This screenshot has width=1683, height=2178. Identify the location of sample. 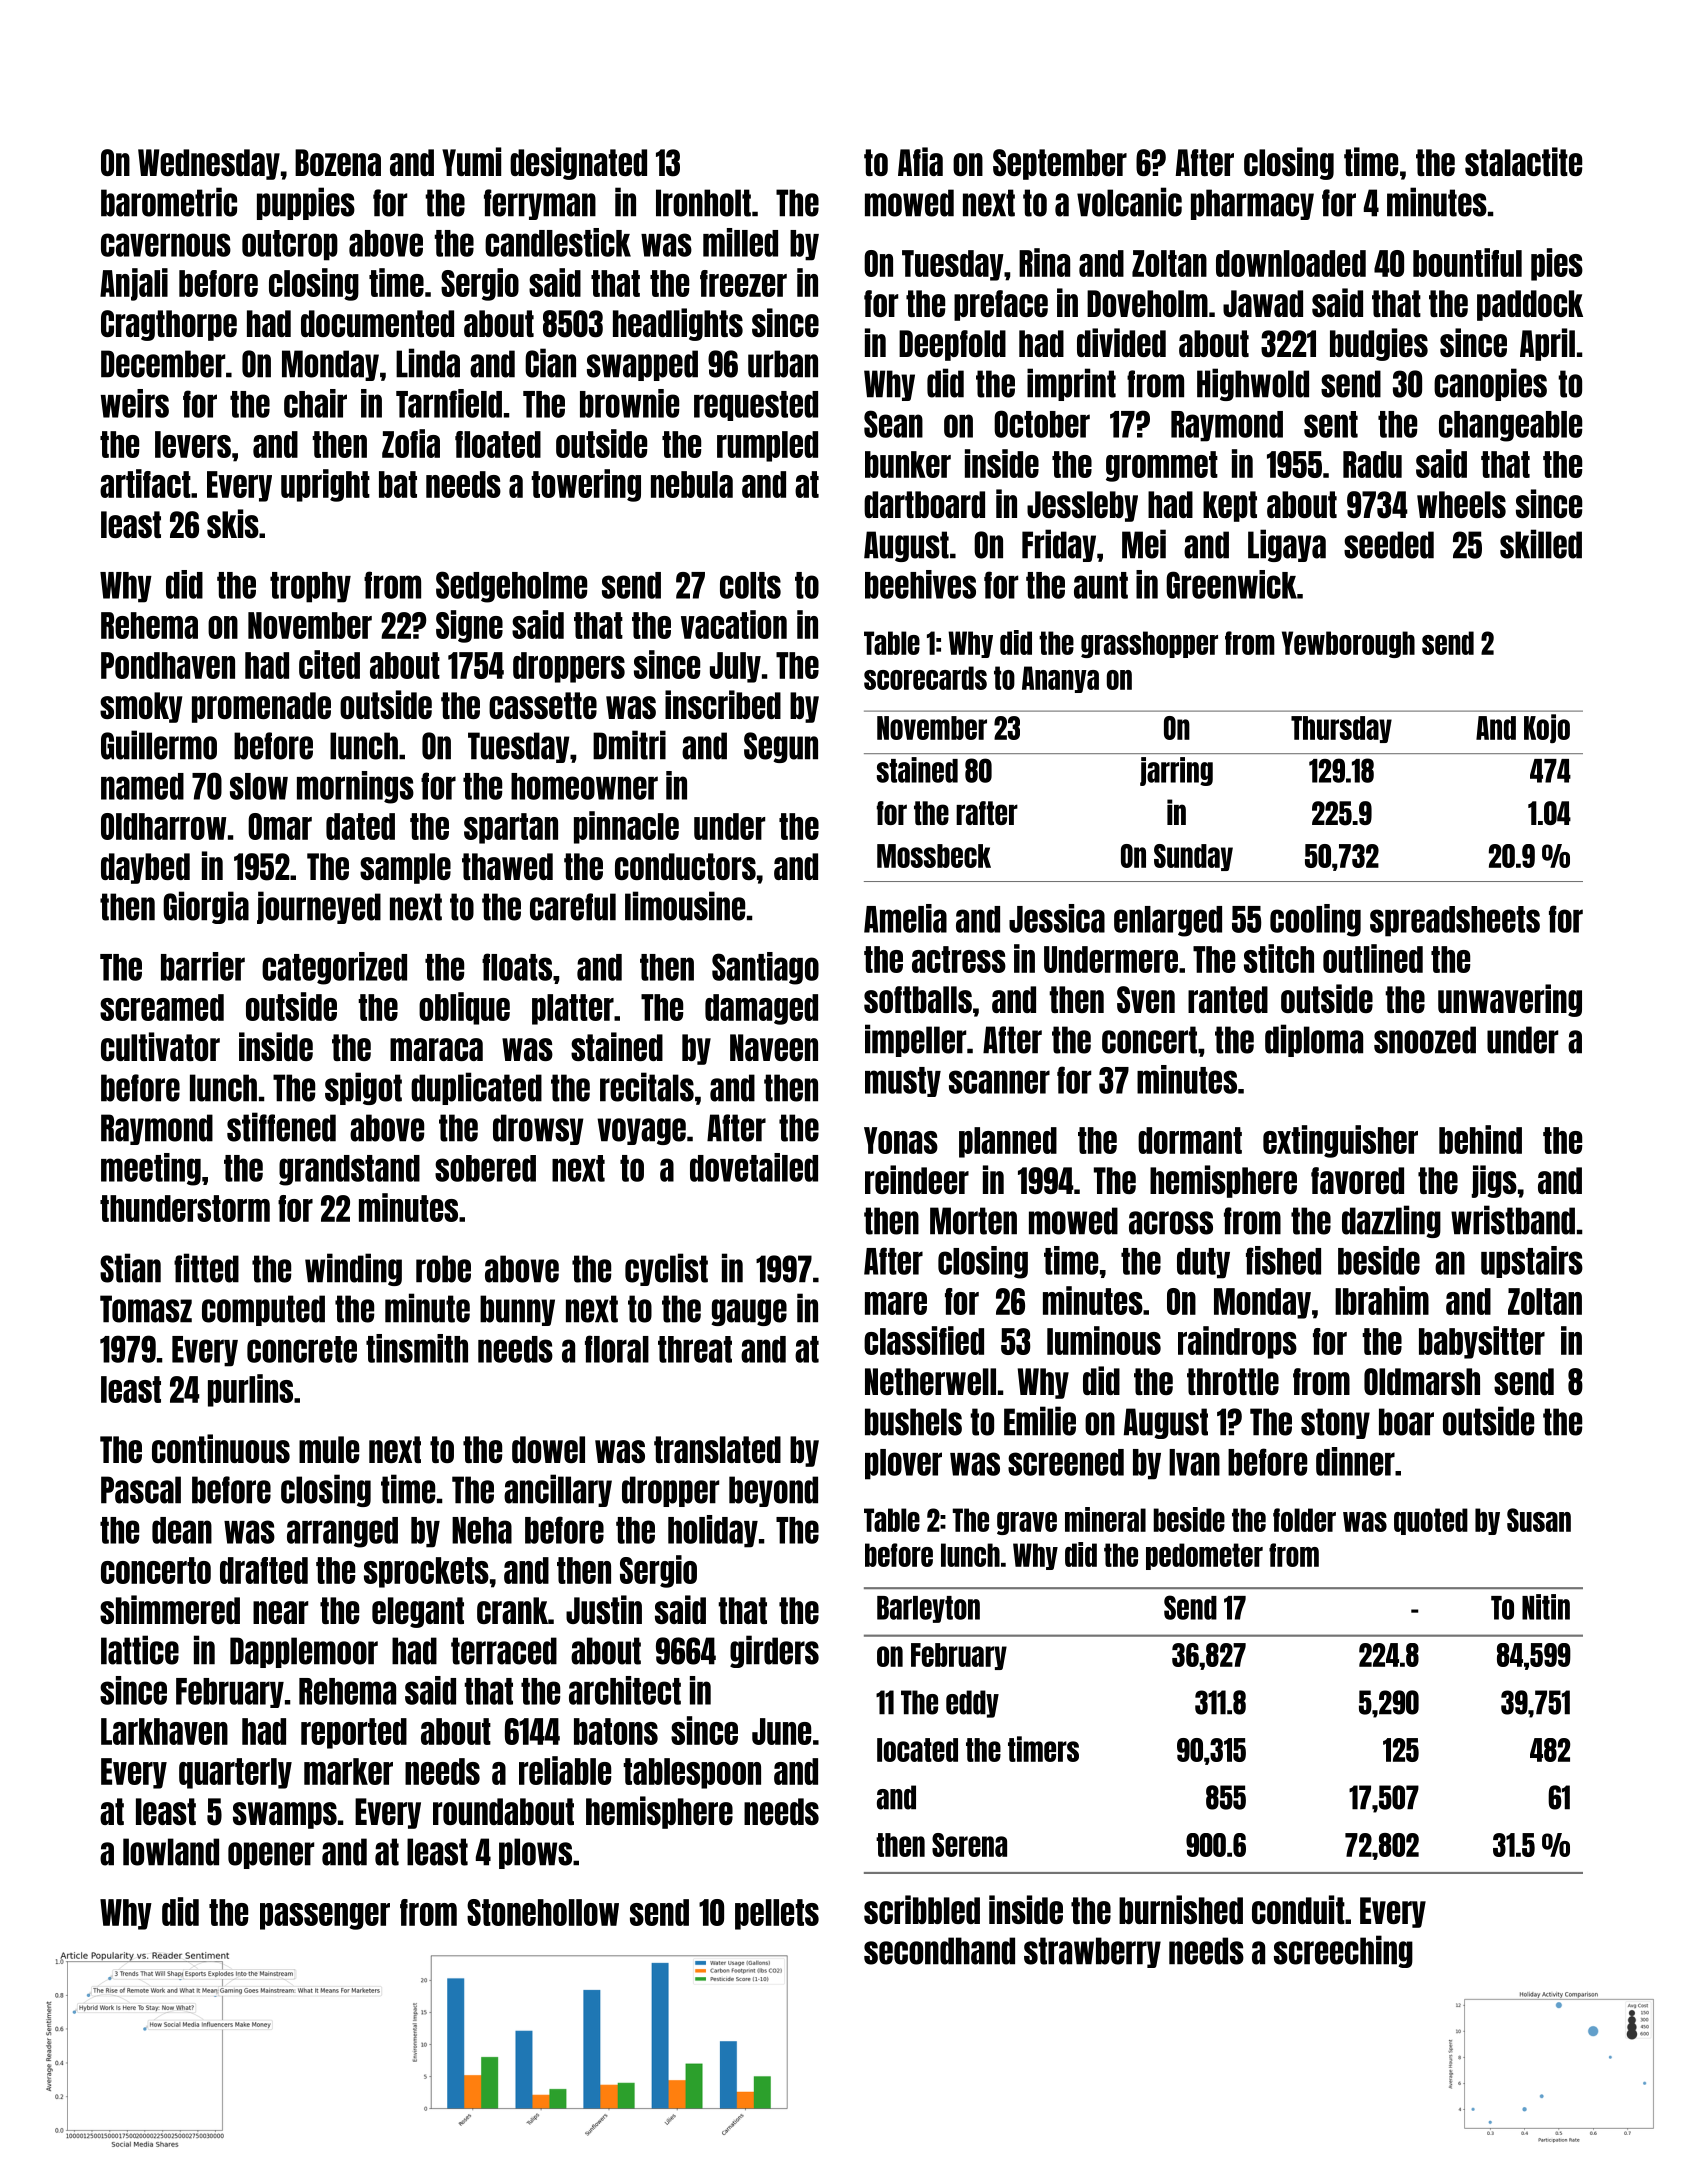
(405, 868).
